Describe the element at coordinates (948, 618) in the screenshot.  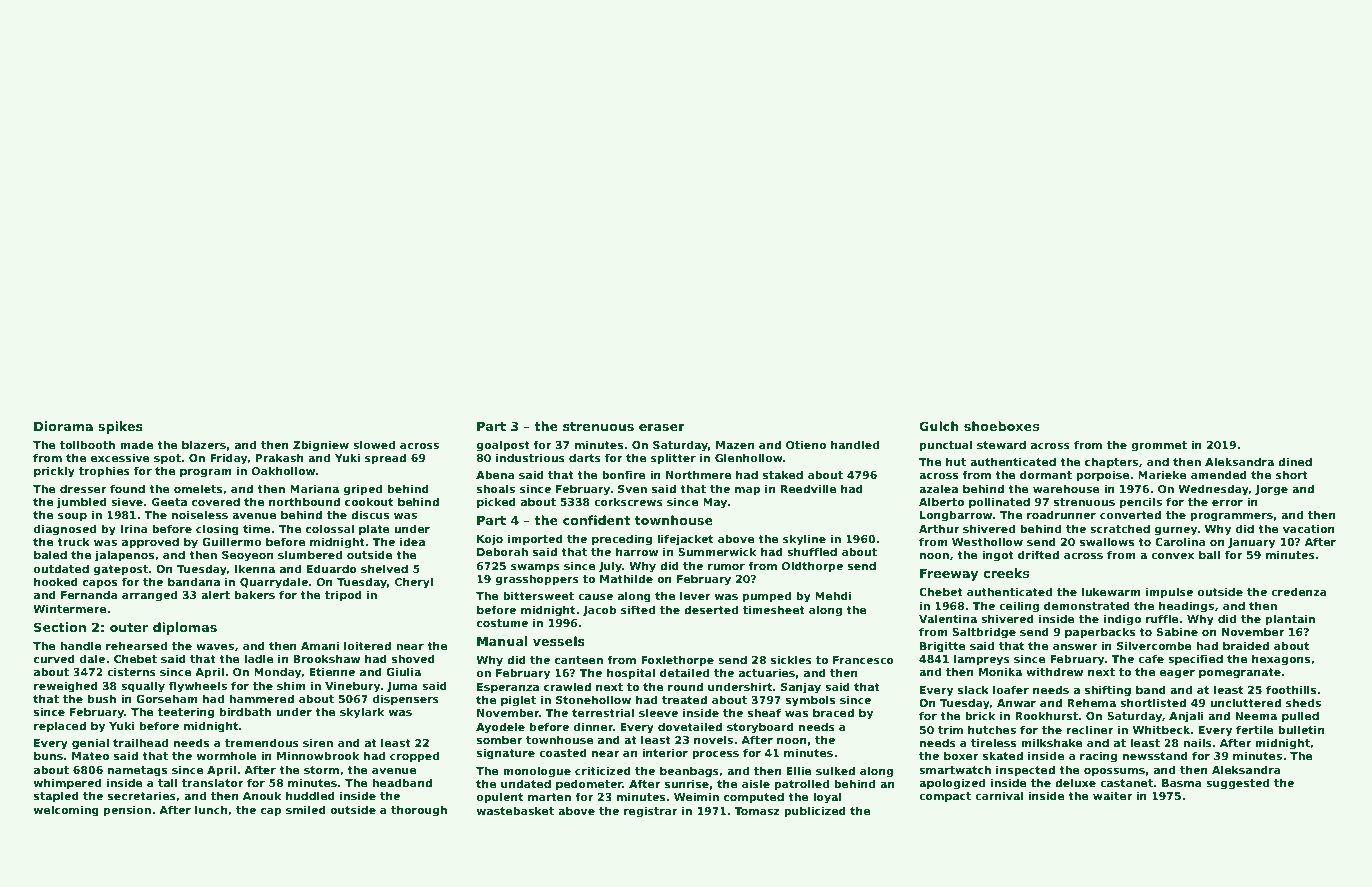
I see `Valentina` at that location.
